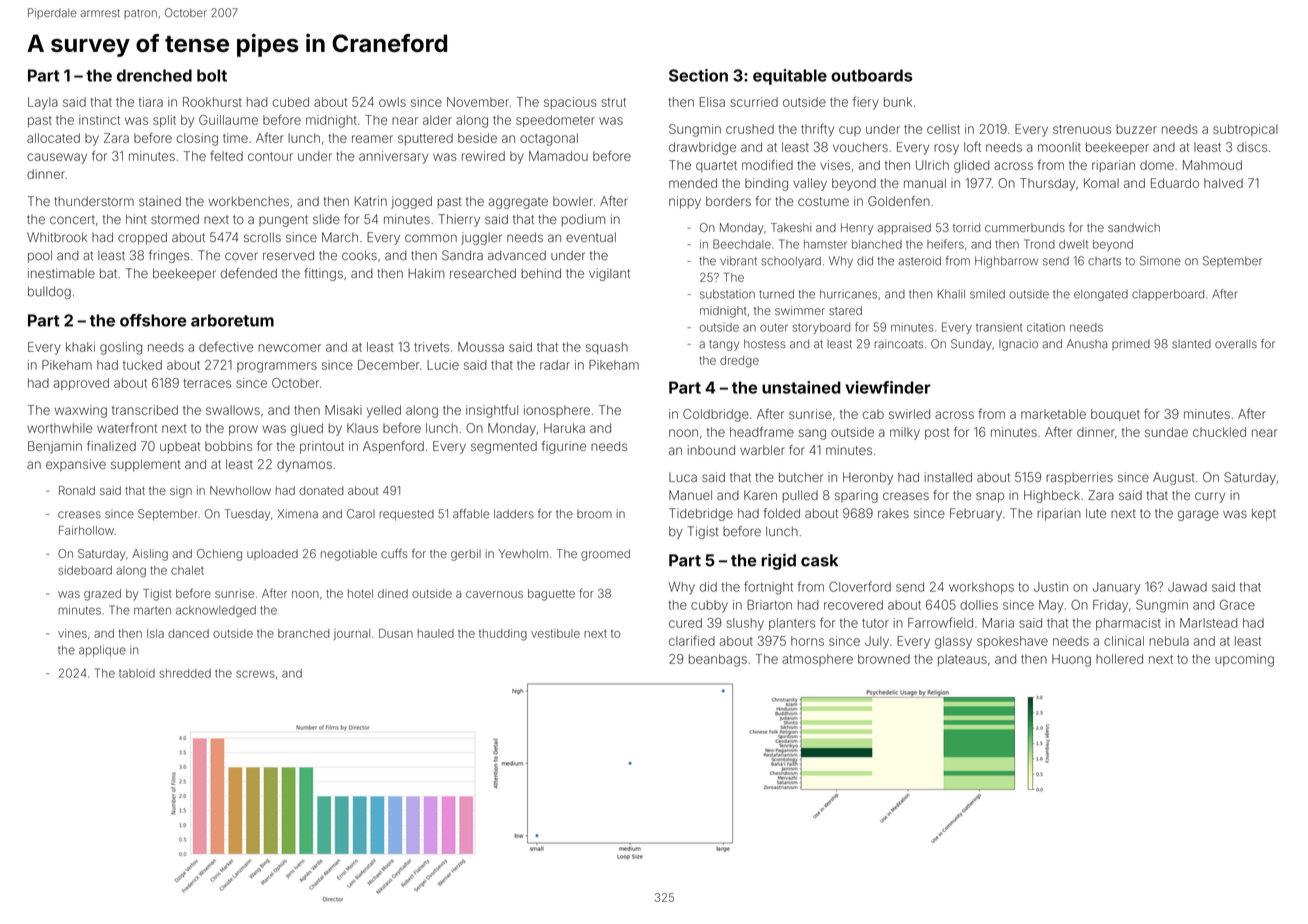 Image resolution: width=1308 pixels, height=924 pixels. What do you see at coordinates (1198, 515) in the screenshot?
I see `garage` at bounding box center [1198, 515].
